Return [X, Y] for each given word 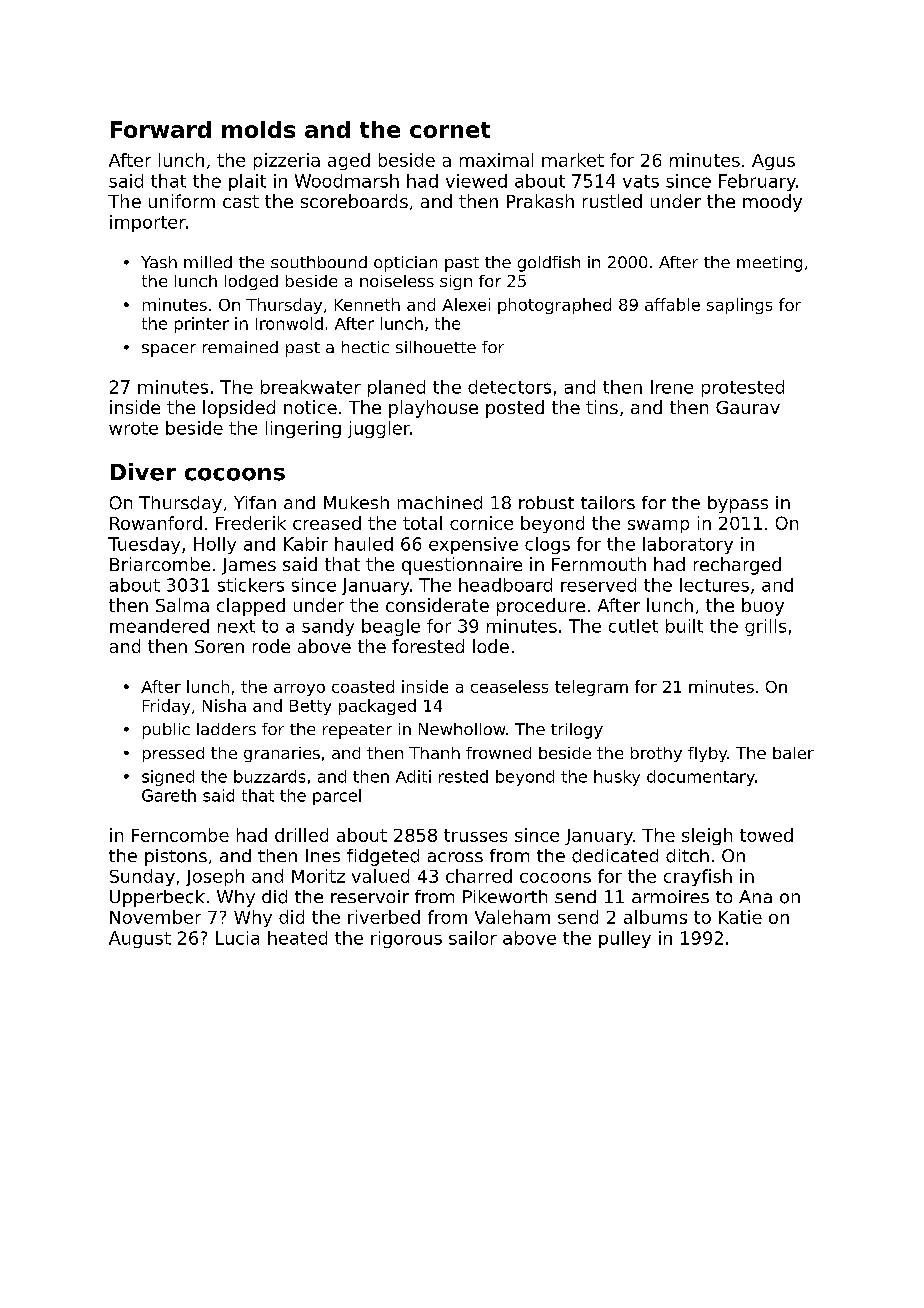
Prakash [540, 201]
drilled [301, 835]
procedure [541, 607]
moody [772, 203]
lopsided [239, 409]
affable [672, 304]
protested [743, 388]
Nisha [224, 705]
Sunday [142, 877]
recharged [737, 566]
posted [515, 409]
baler [793, 753]
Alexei [466, 304]
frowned [498, 753]
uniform [182, 201]
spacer [169, 350]
